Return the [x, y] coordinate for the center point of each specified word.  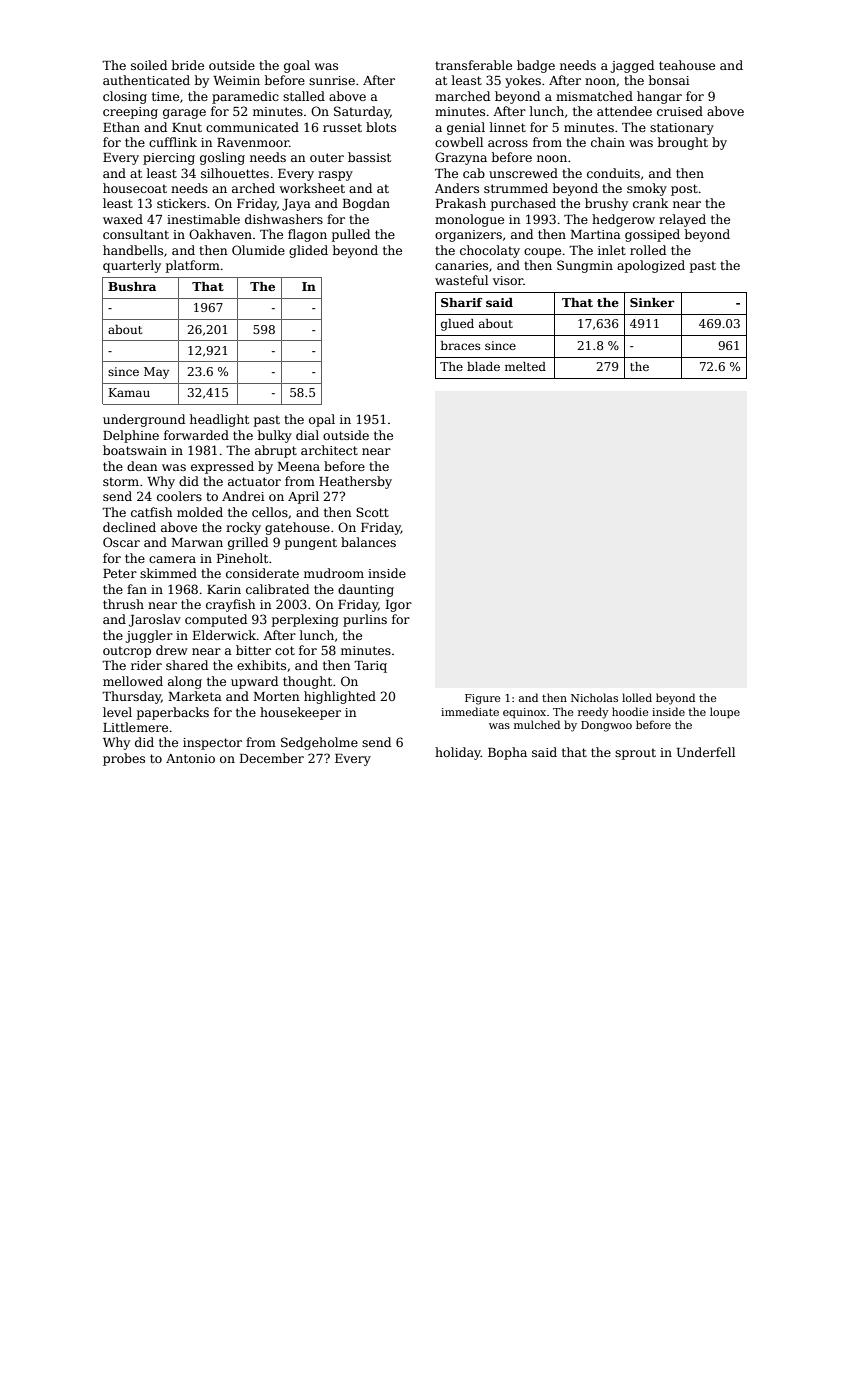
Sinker [652, 302]
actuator [254, 481]
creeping [130, 113]
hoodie [630, 711]
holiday [458, 753]
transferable [473, 65]
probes [124, 759]
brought [683, 143]
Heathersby [355, 482]
